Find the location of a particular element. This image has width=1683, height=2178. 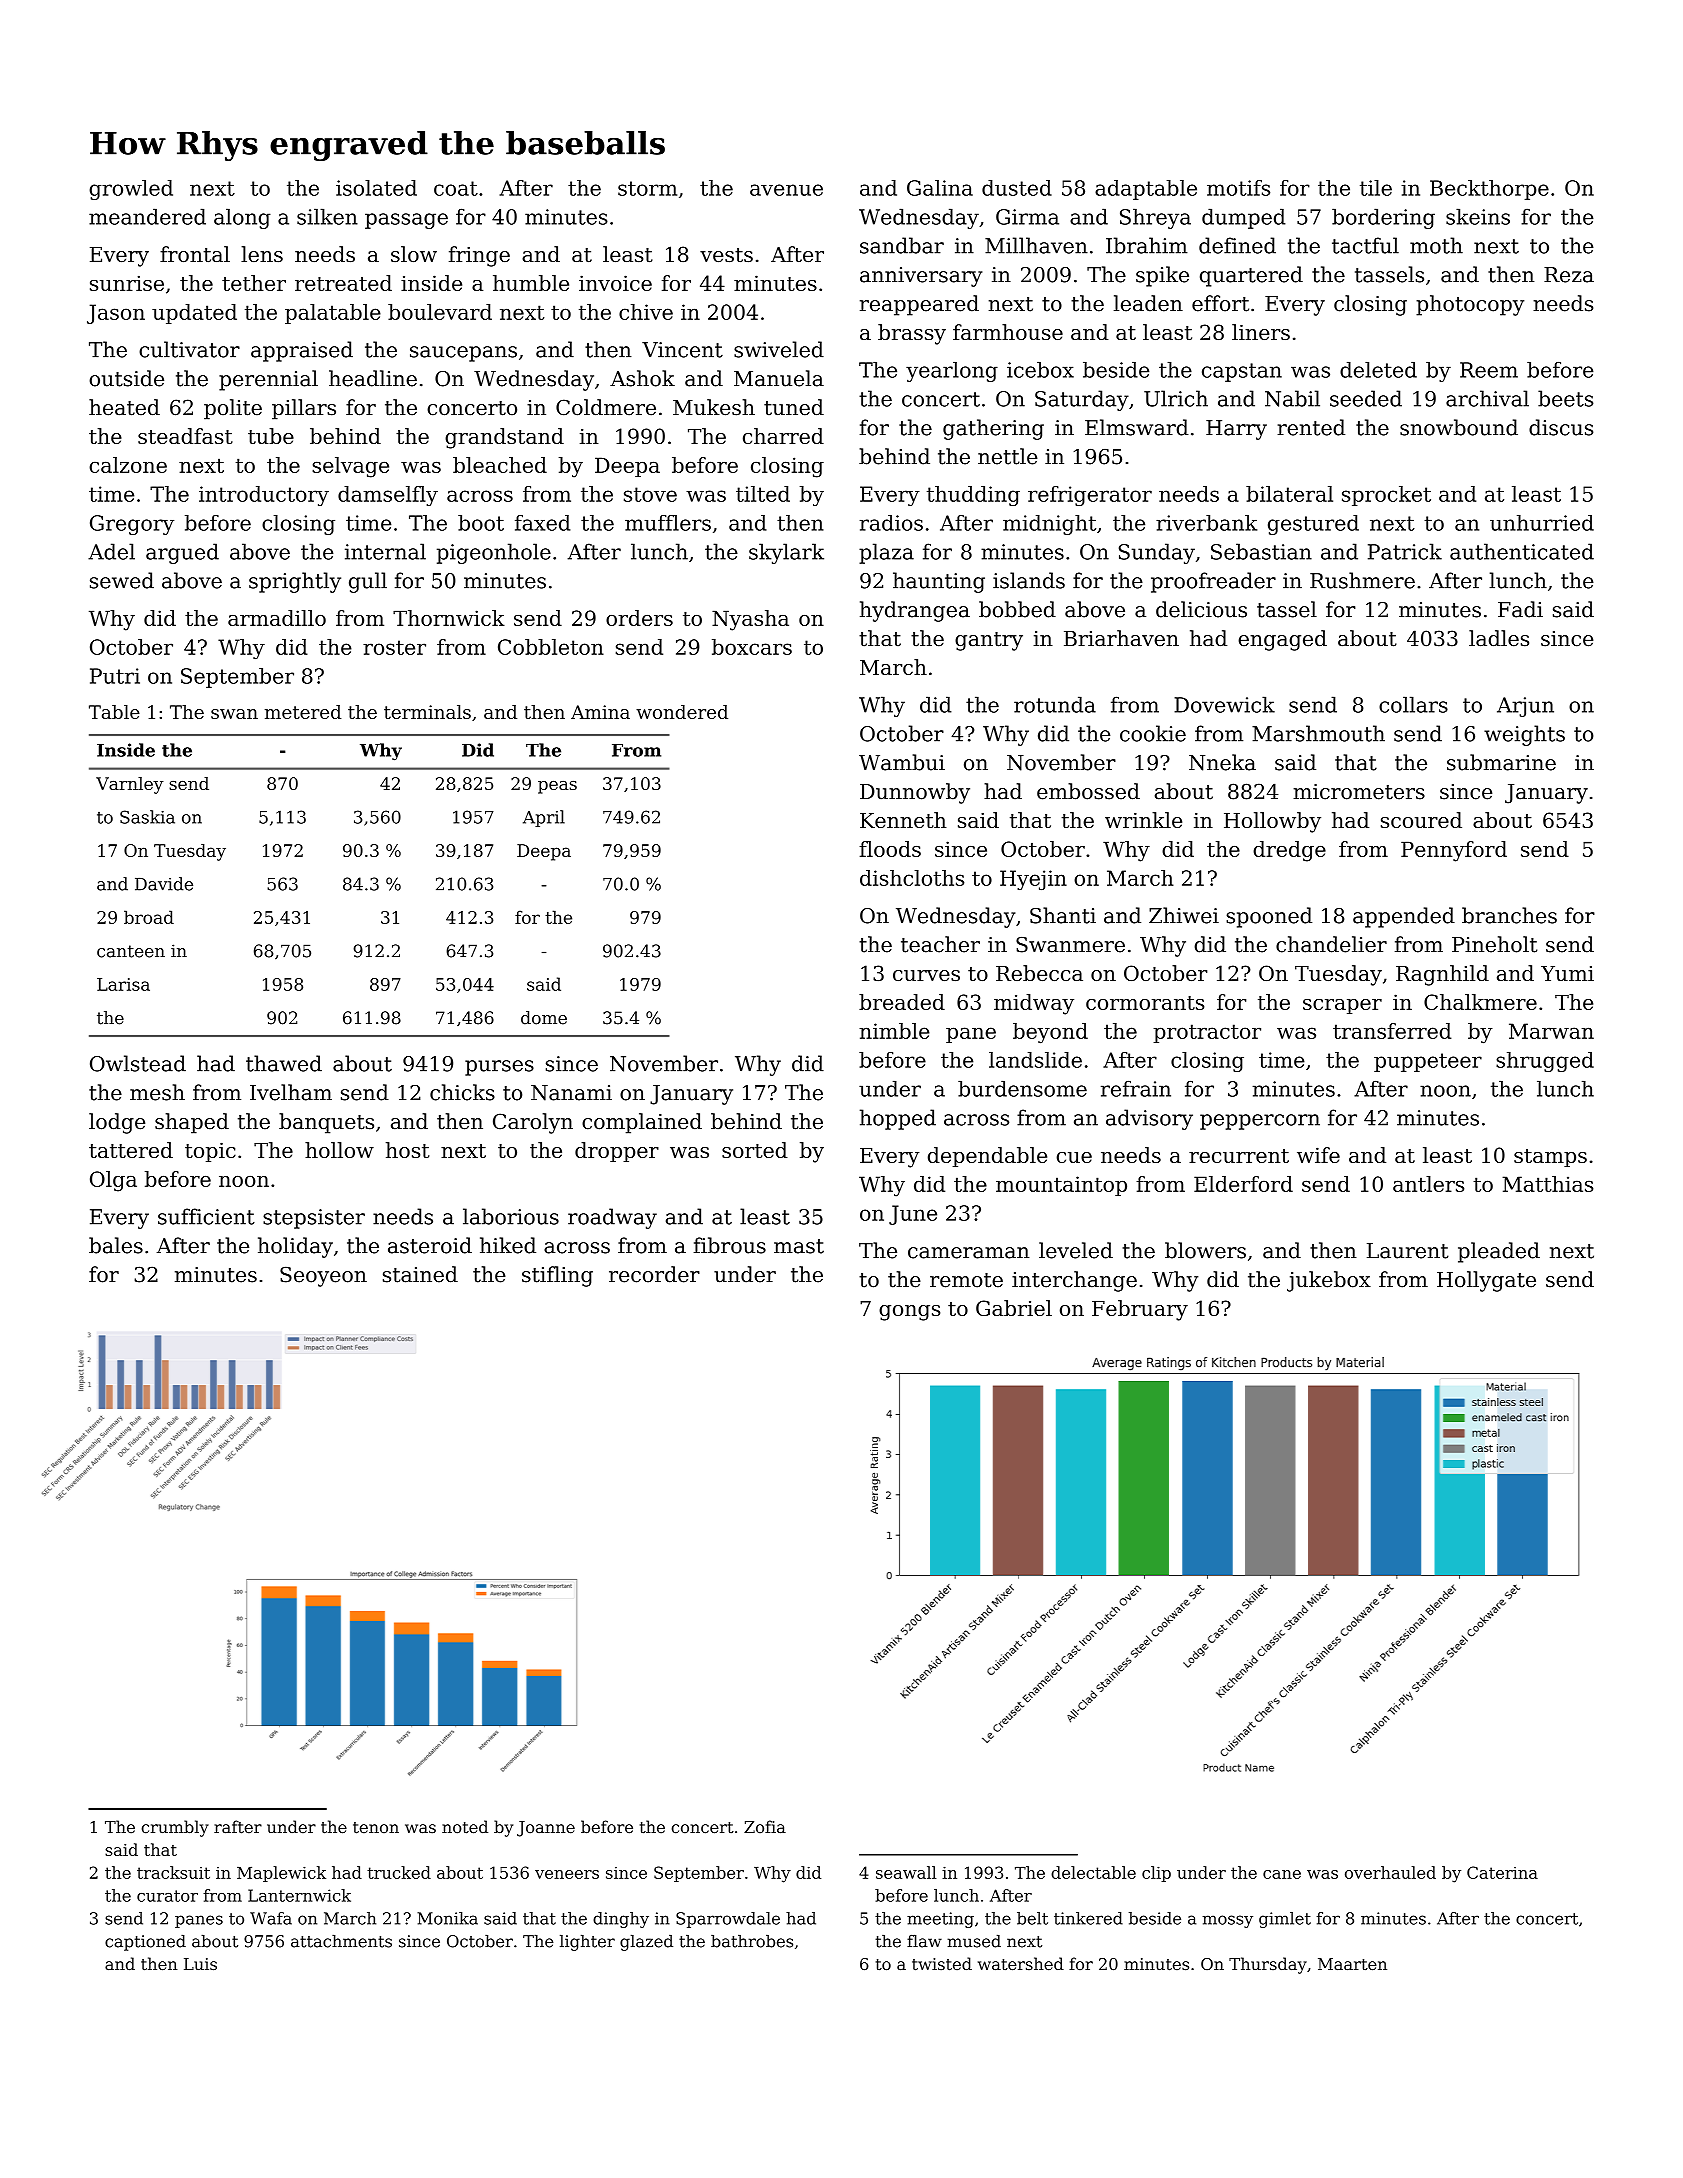

Beckthorpe is located at coordinates (1489, 190).
